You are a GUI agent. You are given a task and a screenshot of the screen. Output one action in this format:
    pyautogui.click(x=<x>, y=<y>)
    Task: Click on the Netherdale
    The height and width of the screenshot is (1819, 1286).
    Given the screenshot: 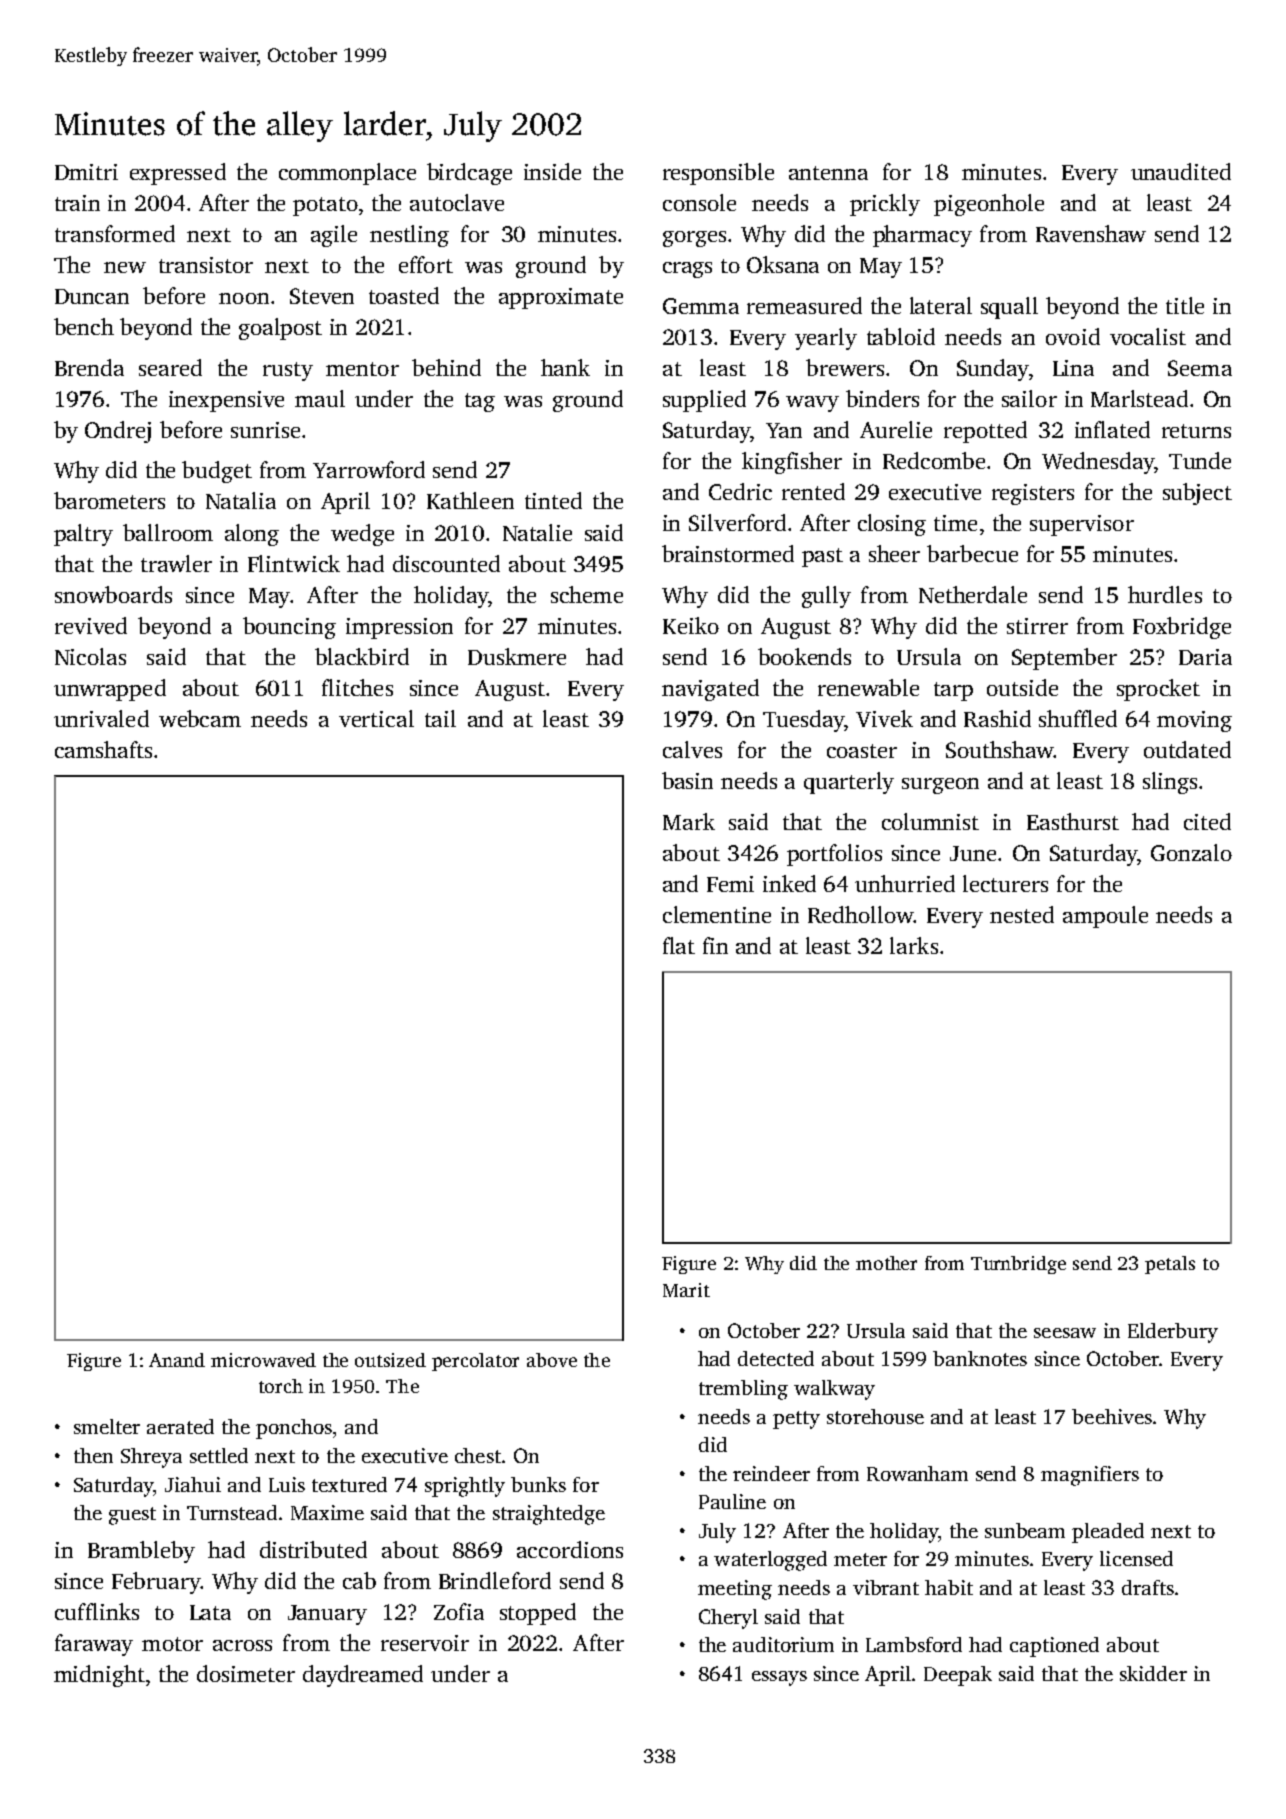 What is the action you would take?
    pyautogui.click(x=973, y=594)
